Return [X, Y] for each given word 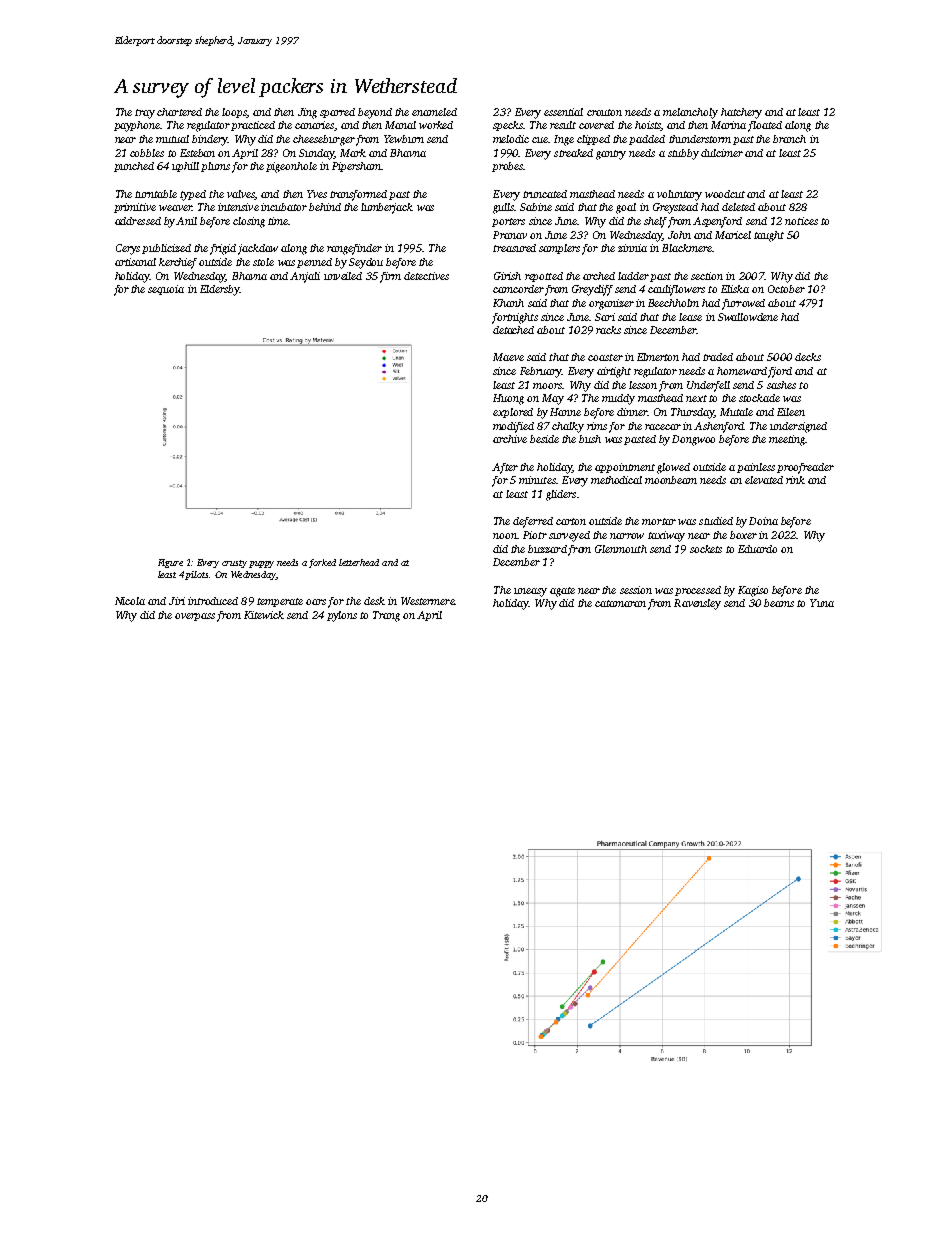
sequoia [166, 290]
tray [145, 114]
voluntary [679, 195]
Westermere [427, 601]
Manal [400, 125]
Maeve [508, 357]
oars [316, 602]
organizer [611, 304]
